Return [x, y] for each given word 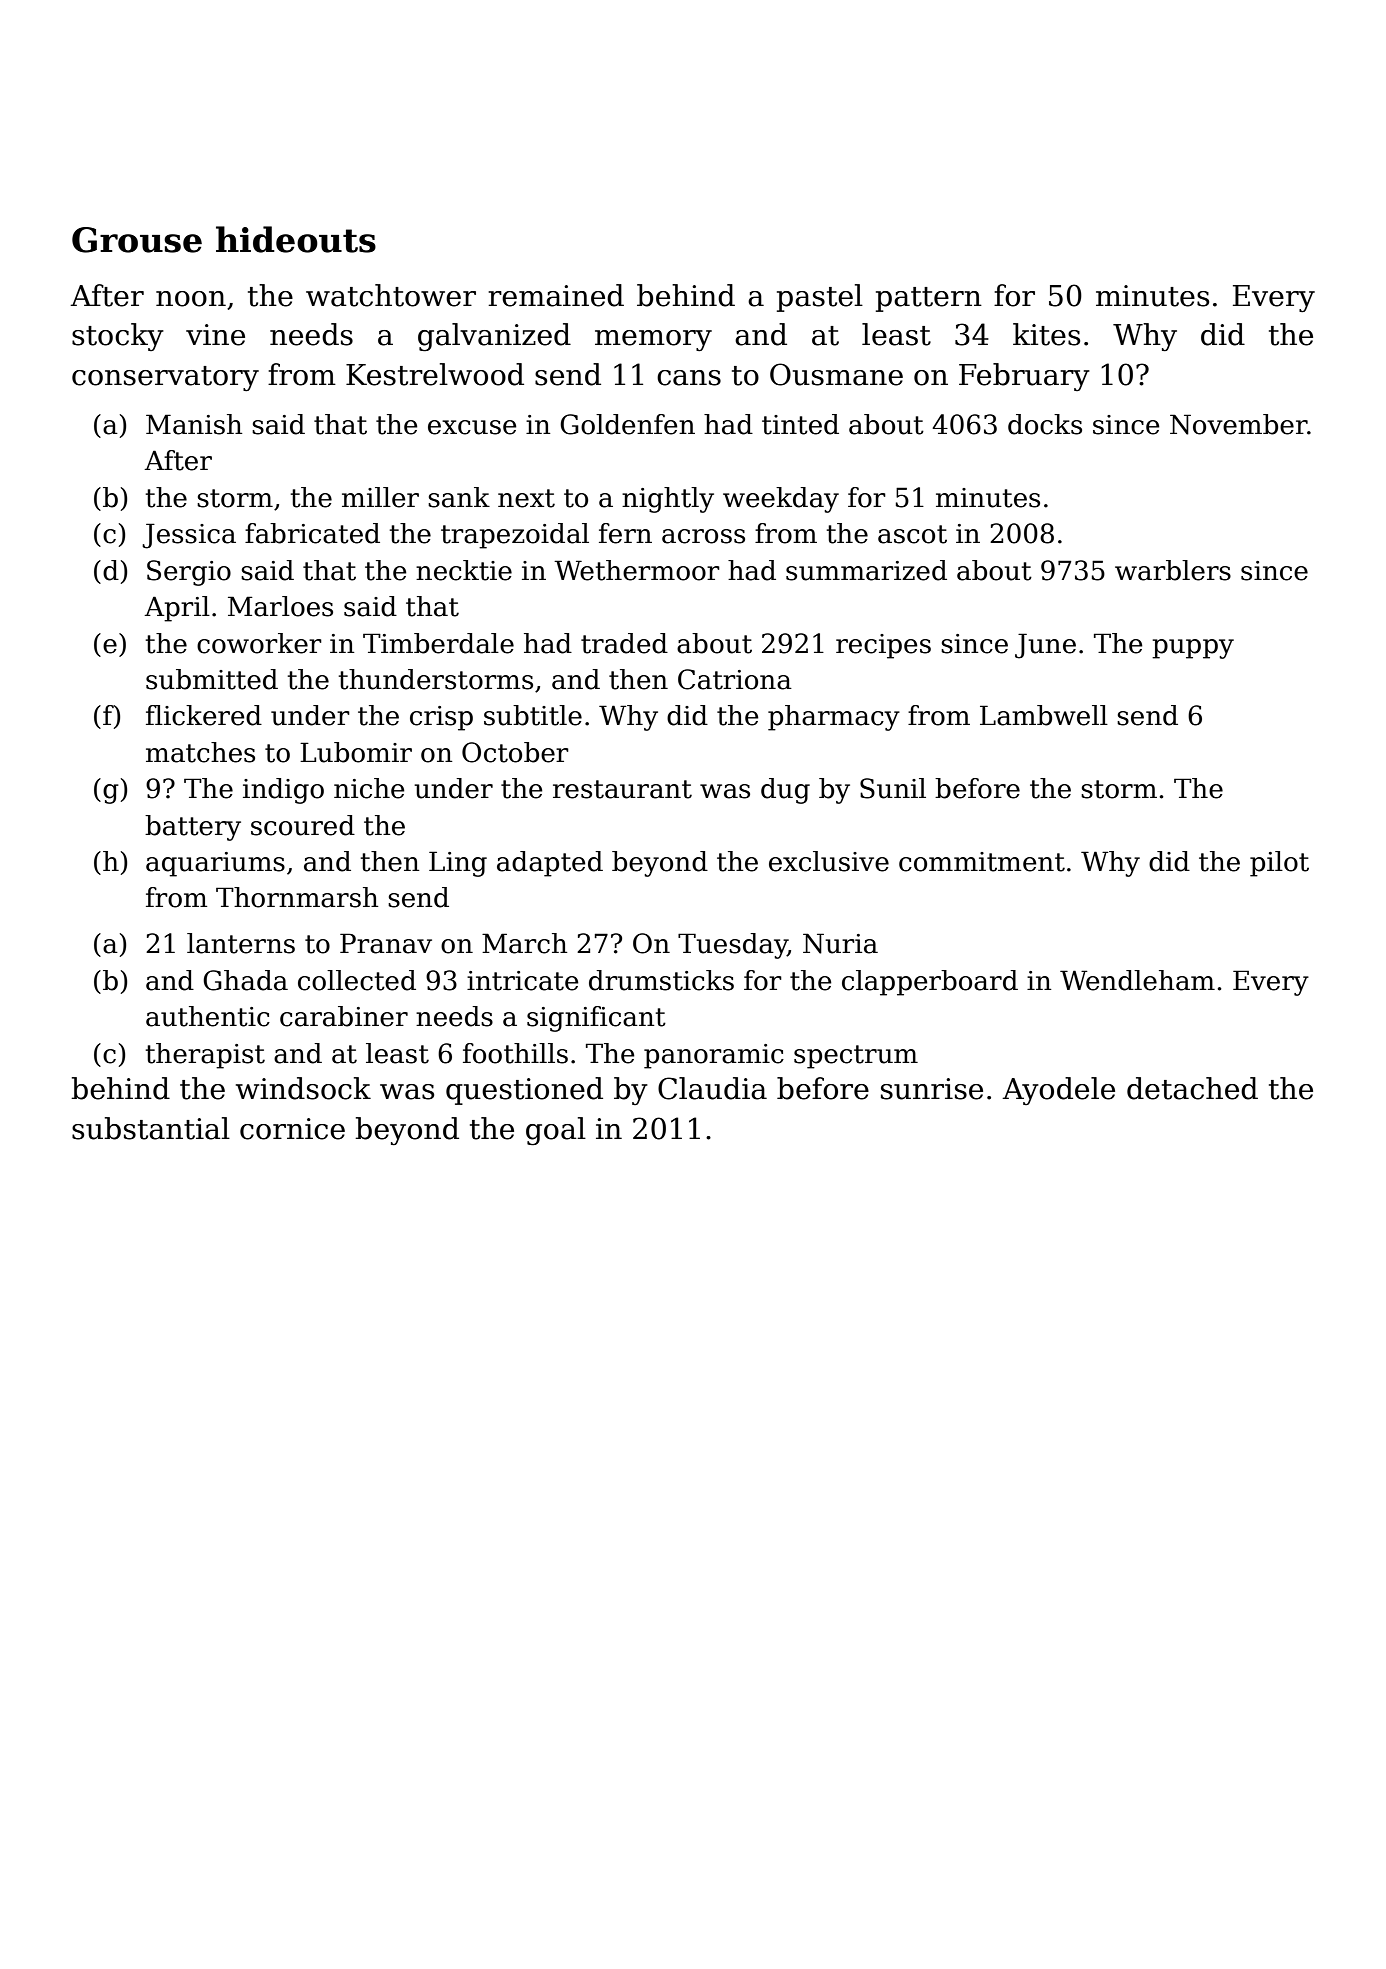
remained [556, 295]
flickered [204, 715]
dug [785, 791]
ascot [912, 534]
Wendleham [1137, 980]
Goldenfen [627, 424]
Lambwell [1044, 715]
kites [1046, 334]
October [515, 752]
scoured [303, 825]
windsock [303, 1088]
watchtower [391, 295]
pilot [1279, 864]
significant [596, 1019]
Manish [194, 424]
